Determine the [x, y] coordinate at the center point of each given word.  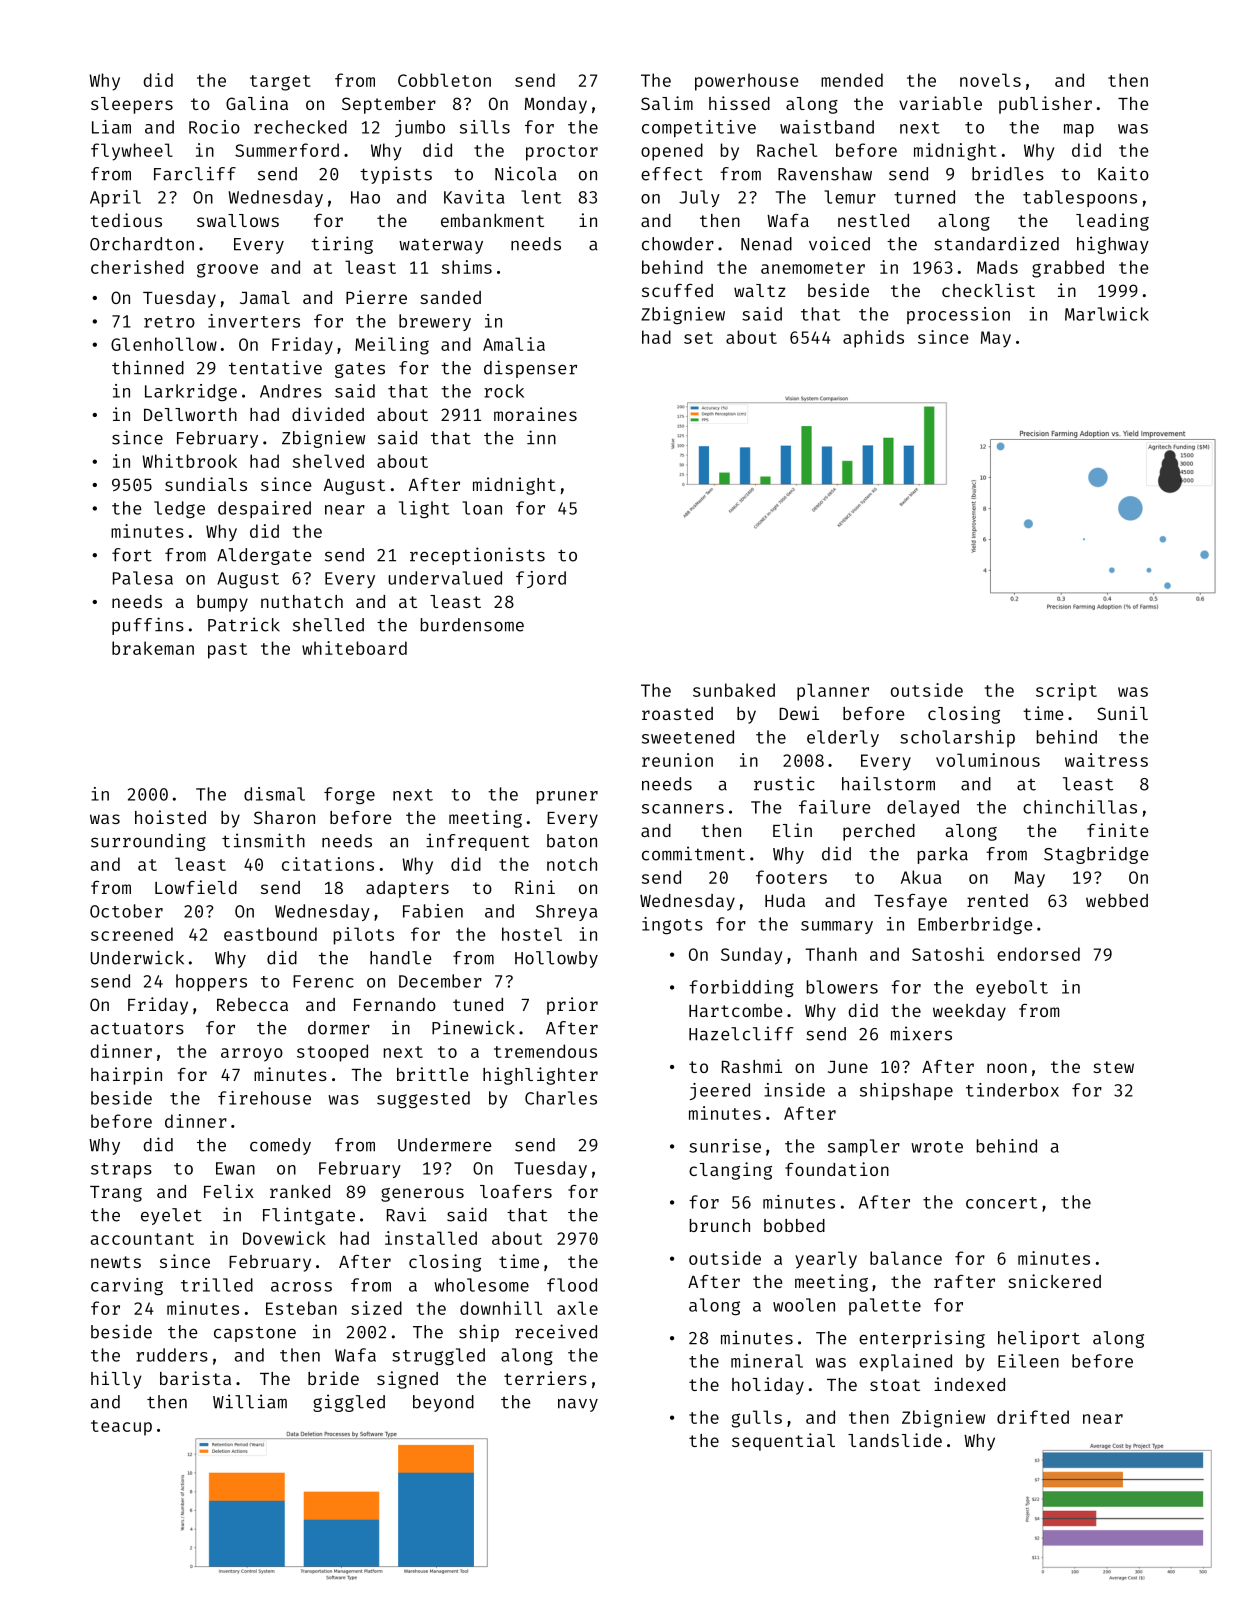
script [1066, 692]
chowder [678, 244]
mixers [921, 1033]
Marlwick [1107, 314]
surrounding [148, 842]
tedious [126, 220]
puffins [148, 626]
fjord [541, 579]
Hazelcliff [741, 1033]
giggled [349, 1403]
